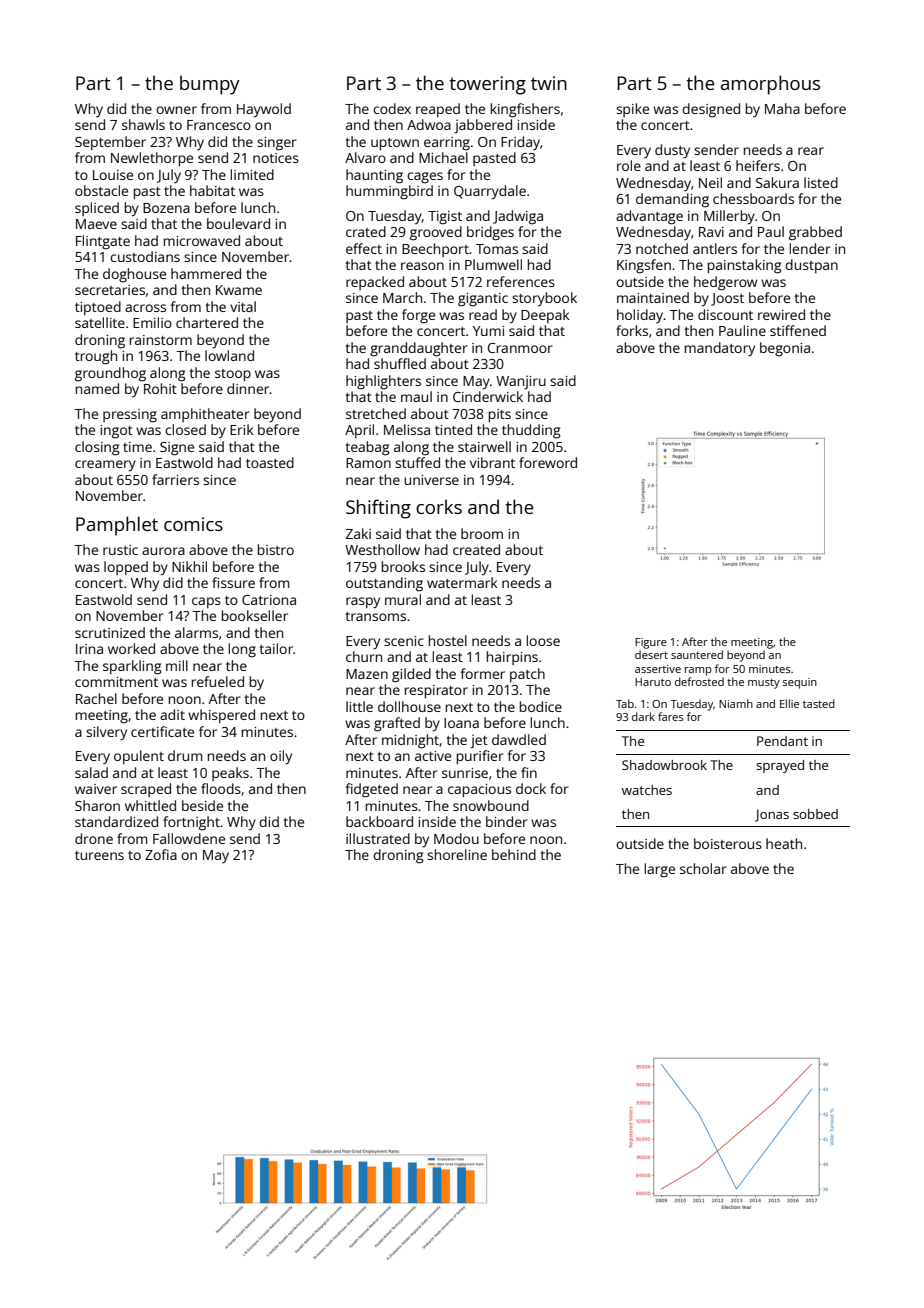 The image size is (924, 1308). What do you see at coordinates (150, 805) in the document?
I see `whittled` at bounding box center [150, 805].
